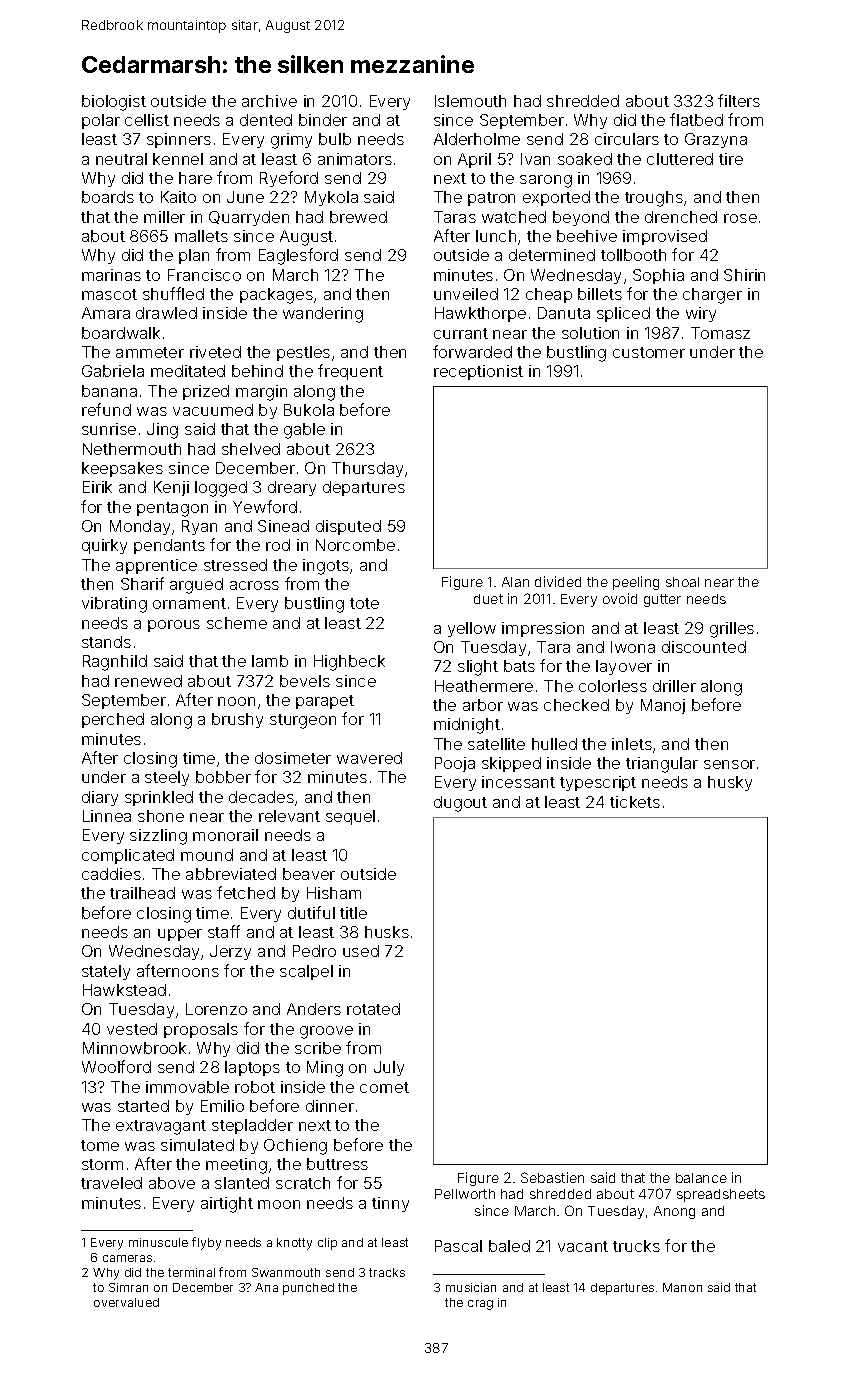 The width and height of the image is (849, 1400). I want to click on tote, so click(364, 603).
